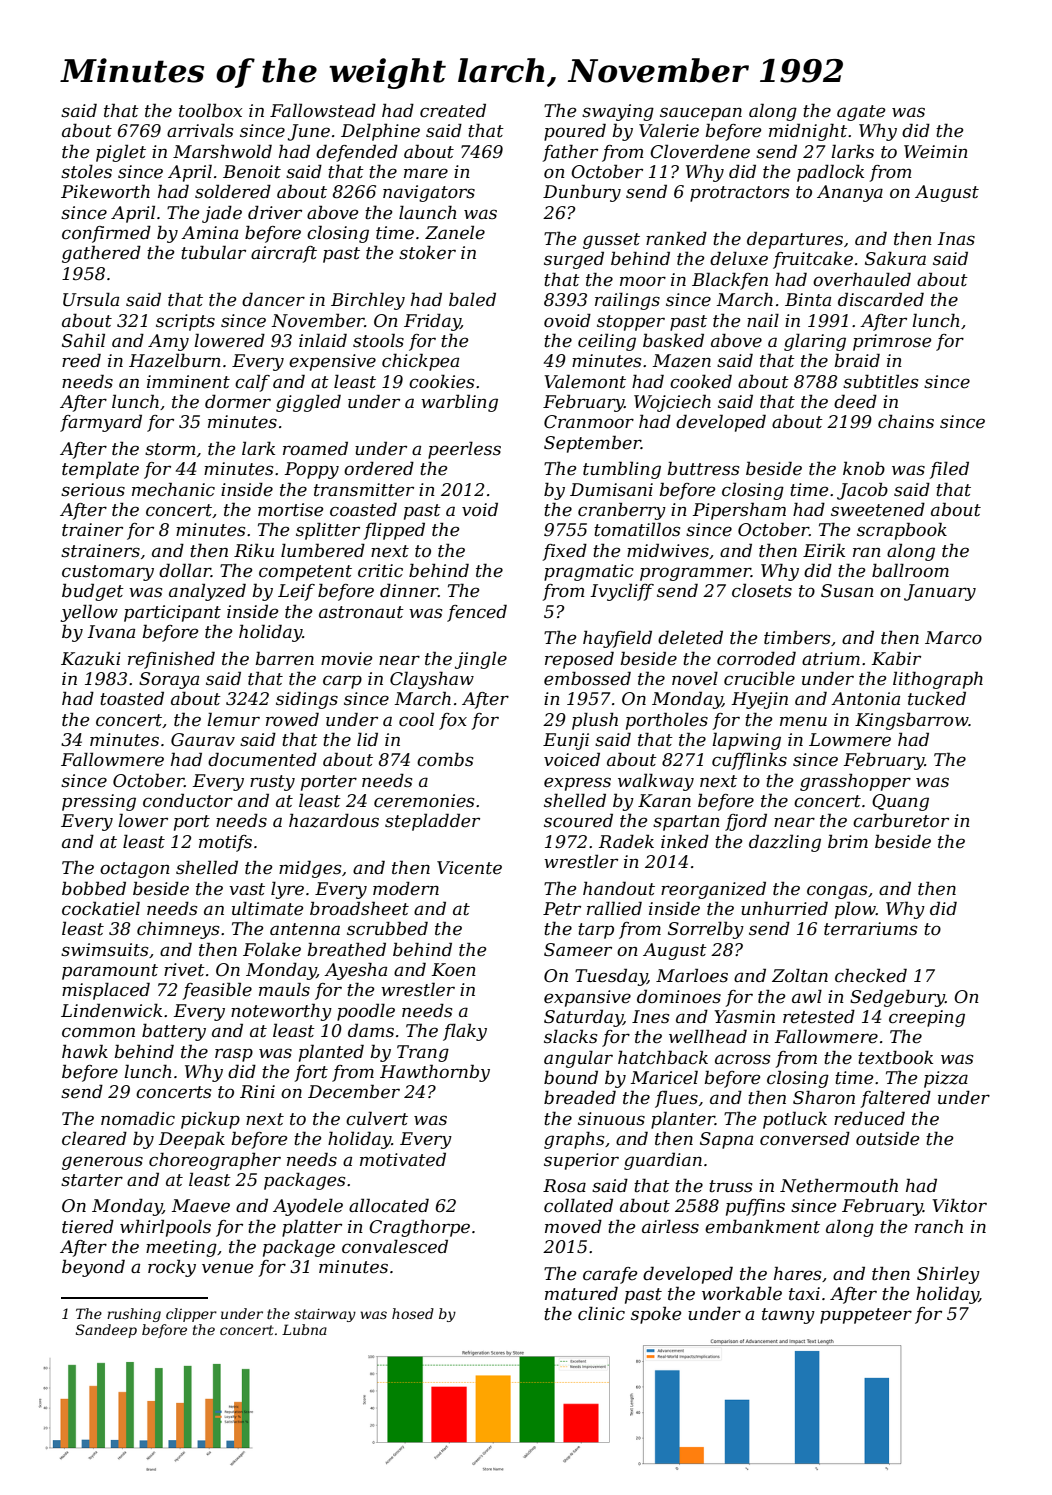  What do you see at coordinates (93, 490) in the screenshot?
I see `serious` at bounding box center [93, 490].
